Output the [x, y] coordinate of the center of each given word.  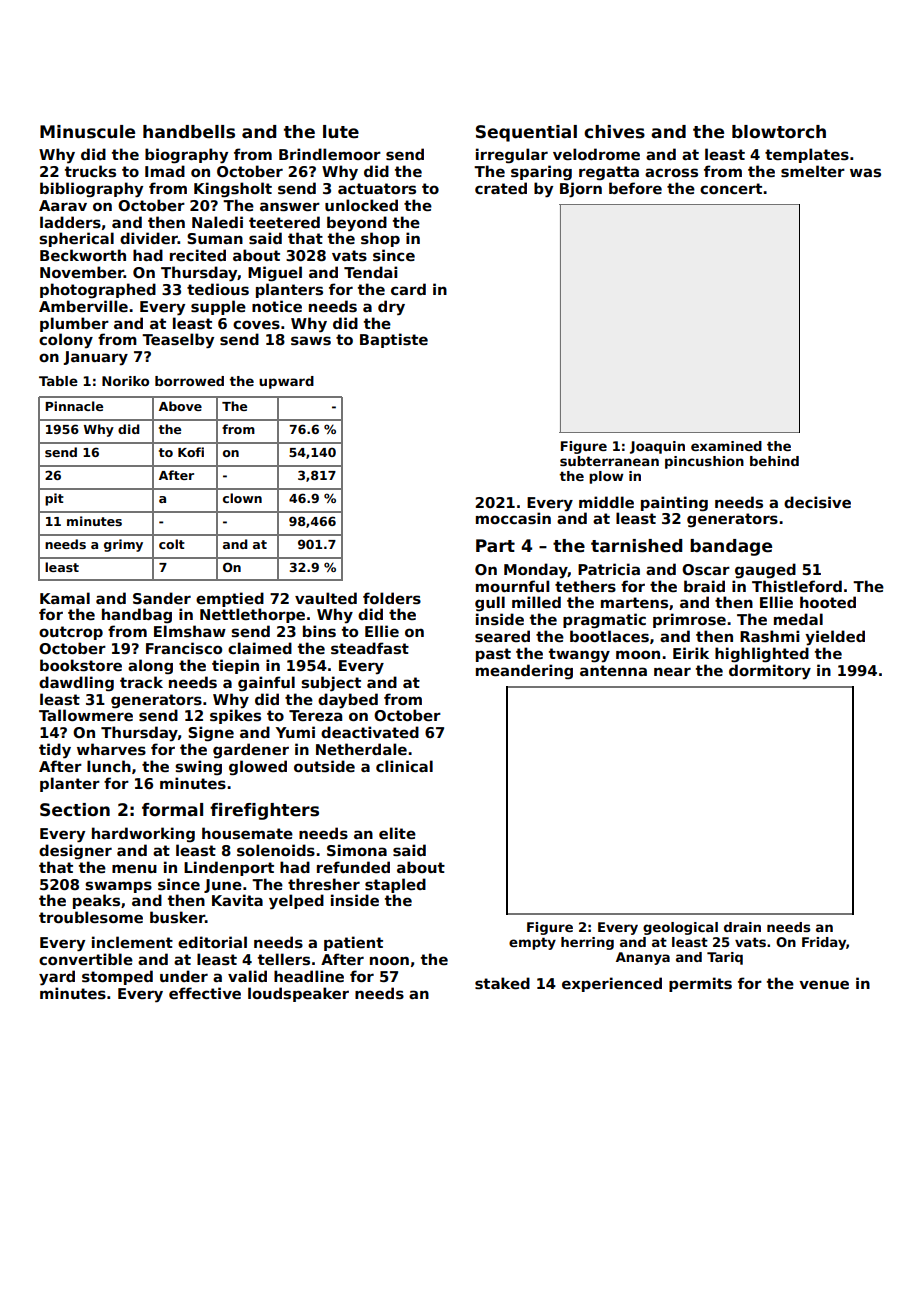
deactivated [370, 732]
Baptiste [394, 340]
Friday [824, 943]
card [408, 289]
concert [731, 188]
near [672, 671]
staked [502, 983]
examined [726, 446]
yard [57, 978]
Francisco [184, 648]
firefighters [264, 811]
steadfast [370, 648]
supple [218, 307]
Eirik [691, 653]
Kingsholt [233, 189]
